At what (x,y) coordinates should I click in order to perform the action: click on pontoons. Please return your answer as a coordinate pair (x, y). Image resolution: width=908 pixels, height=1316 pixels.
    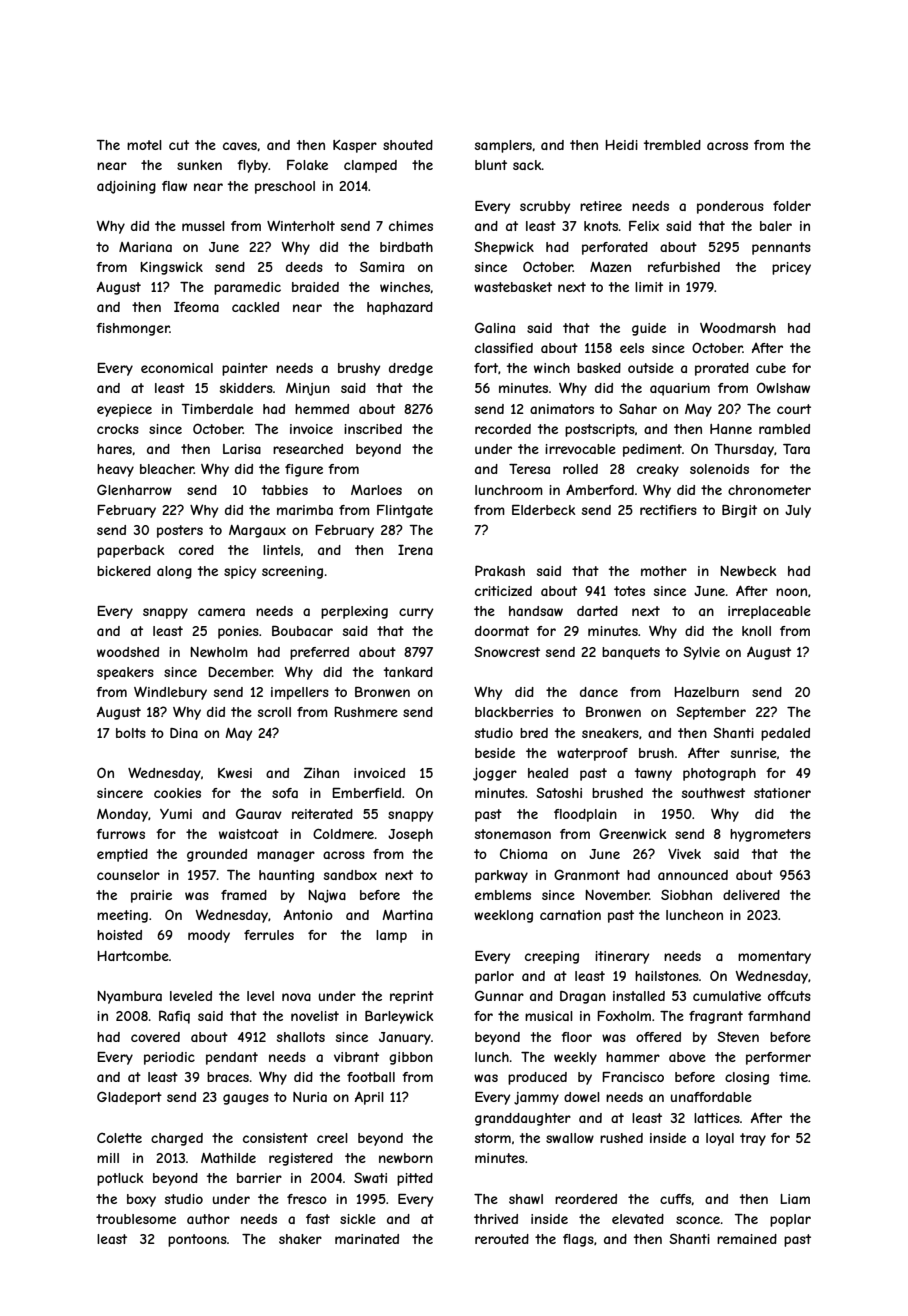
    Looking at the image, I should click on (197, 1240).
